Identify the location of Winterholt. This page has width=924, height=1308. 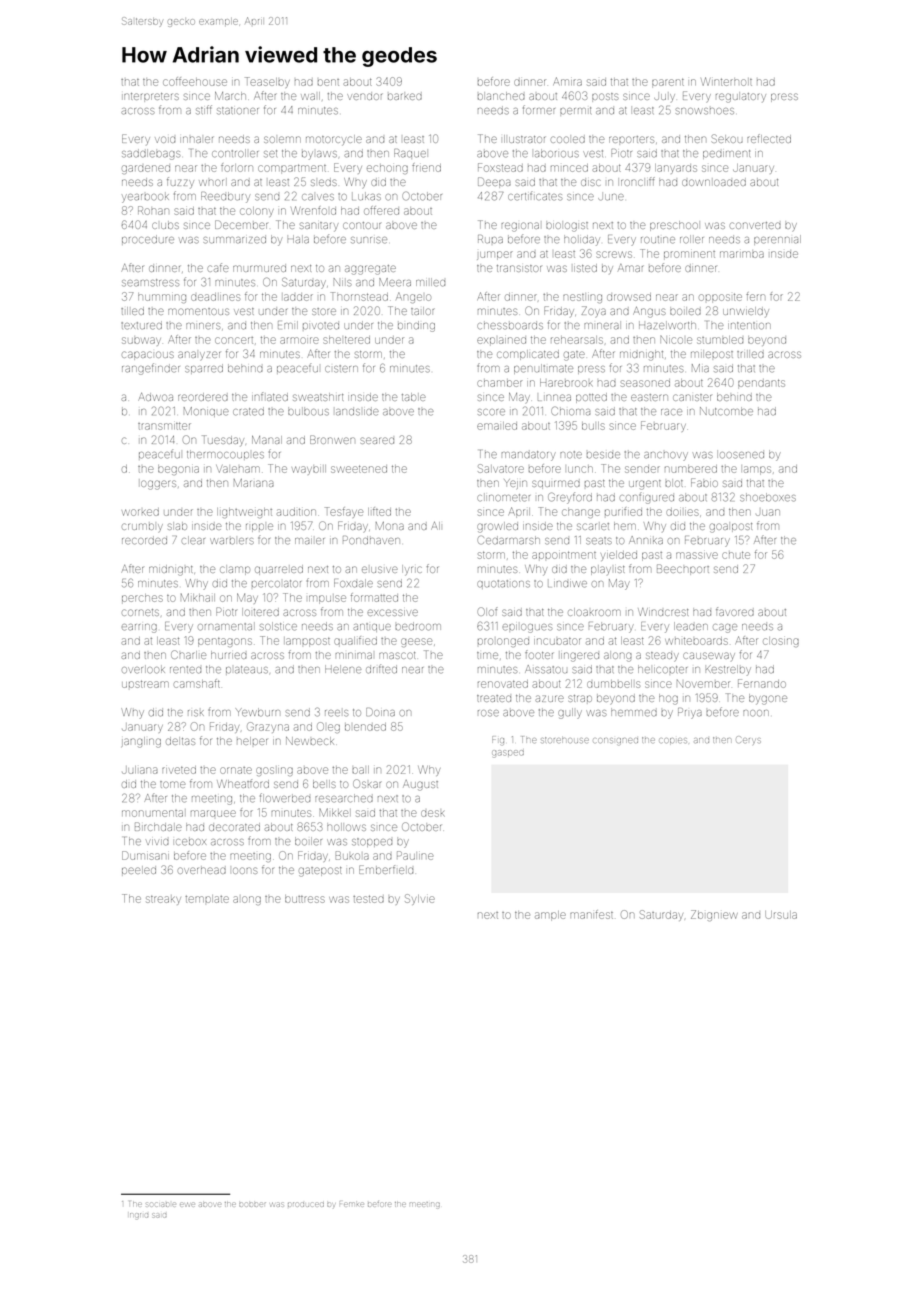
(726, 81).
